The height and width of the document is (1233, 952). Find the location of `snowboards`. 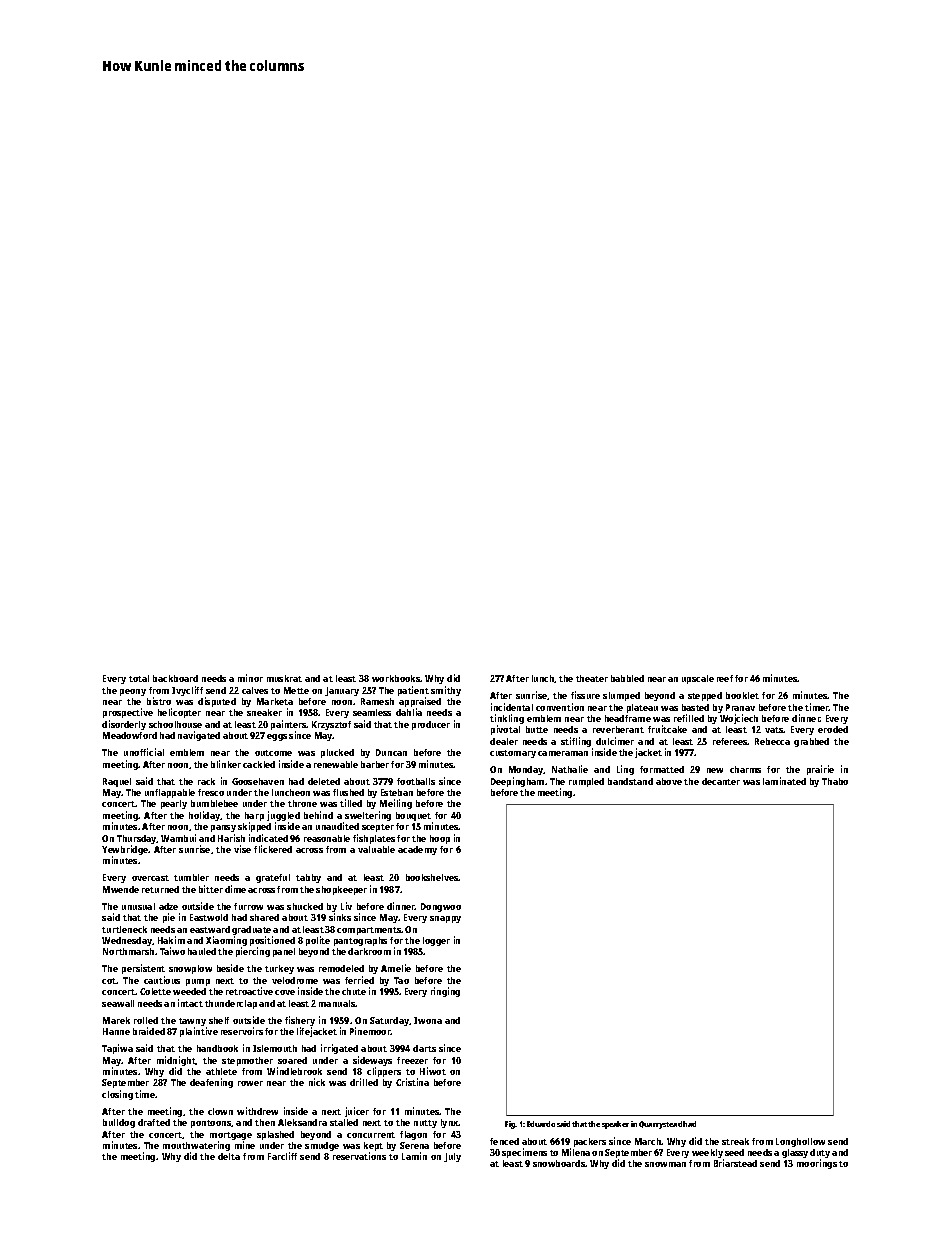

snowboards is located at coordinates (559, 1163).
